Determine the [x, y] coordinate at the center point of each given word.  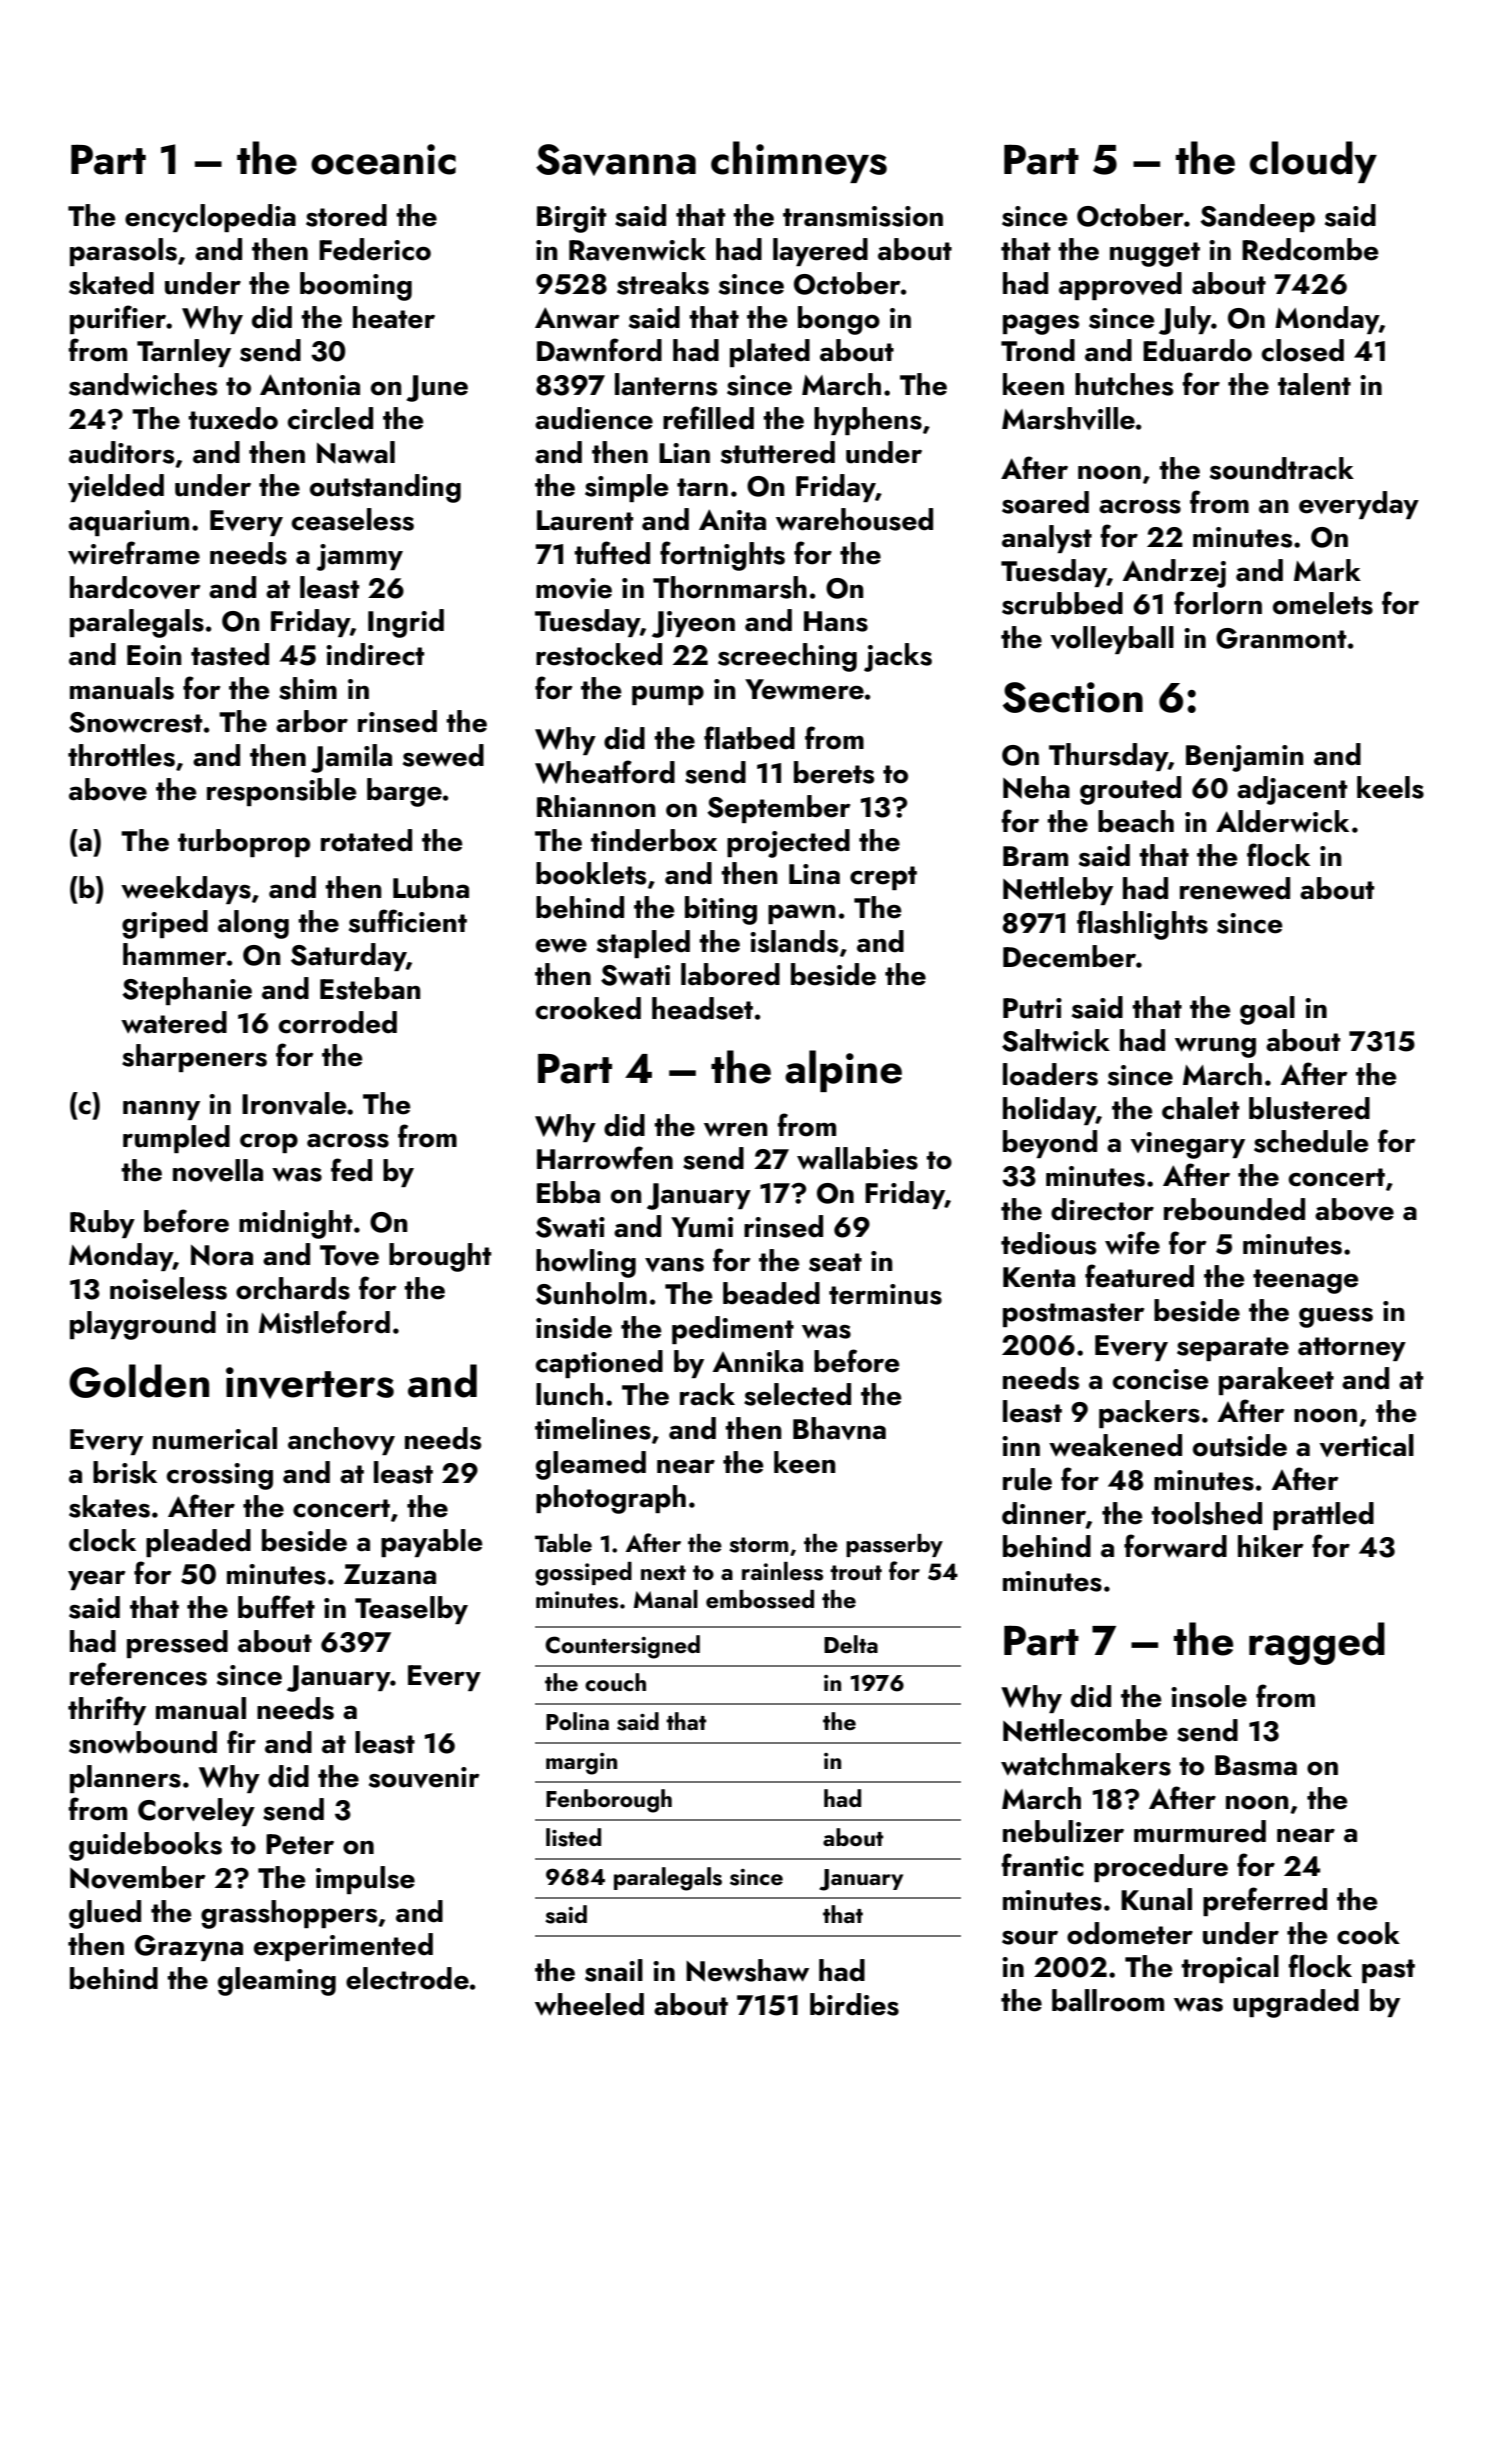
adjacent [1292, 790]
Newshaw [747, 1970]
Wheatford [605, 772]
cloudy [1313, 162]
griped [165, 924]
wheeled [589, 2004]
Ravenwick [637, 249]
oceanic [383, 159]
